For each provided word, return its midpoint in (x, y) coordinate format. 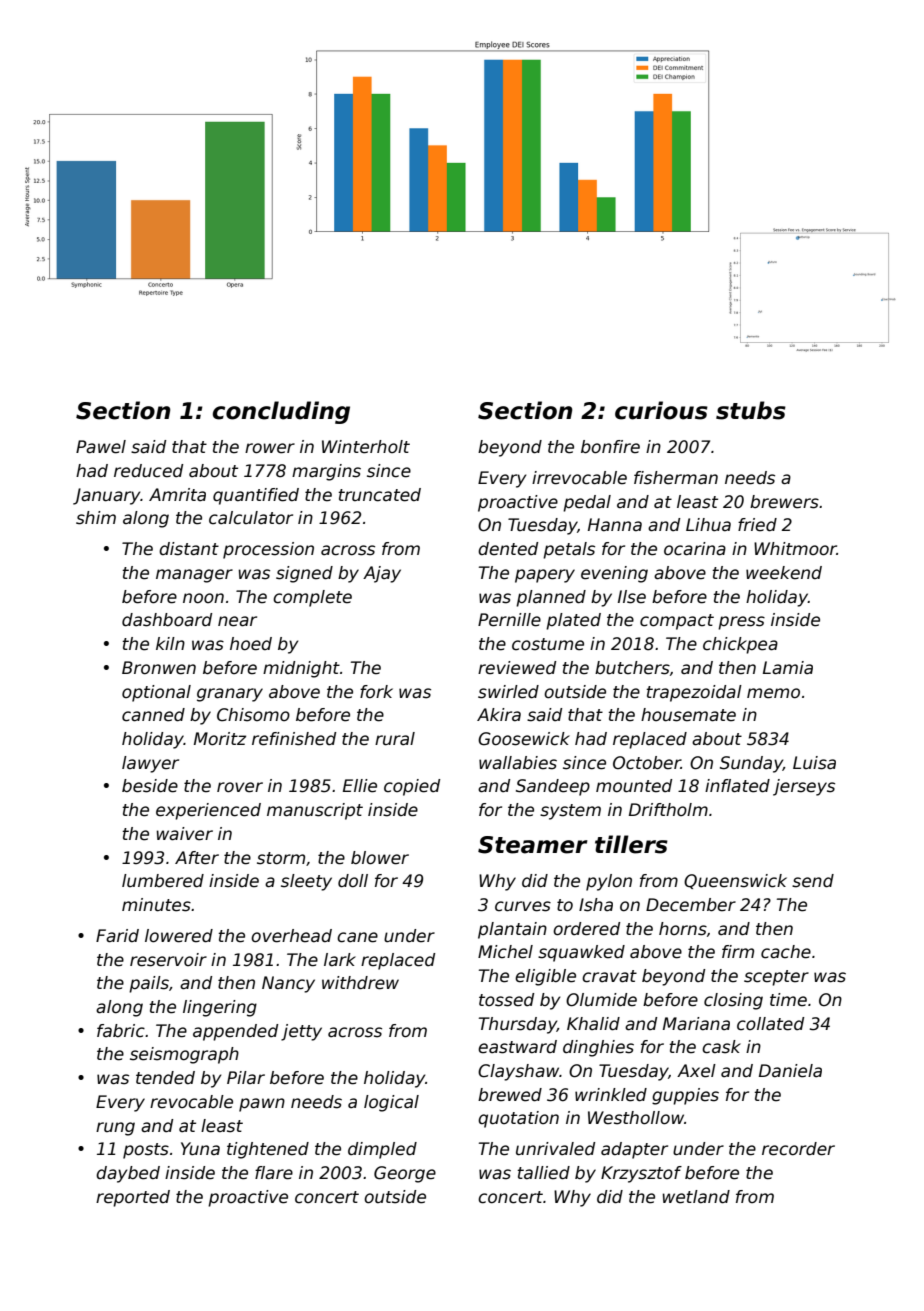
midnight (301, 669)
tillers (631, 844)
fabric (121, 1031)
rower (270, 448)
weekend (784, 573)
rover (240, 787)
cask (721, 1047)
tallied (543, 1173)
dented (508, 549)
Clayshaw (518, 1072)
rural (395, 739)
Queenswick (735, 881)
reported (133, 1198)
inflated (737, 786)
